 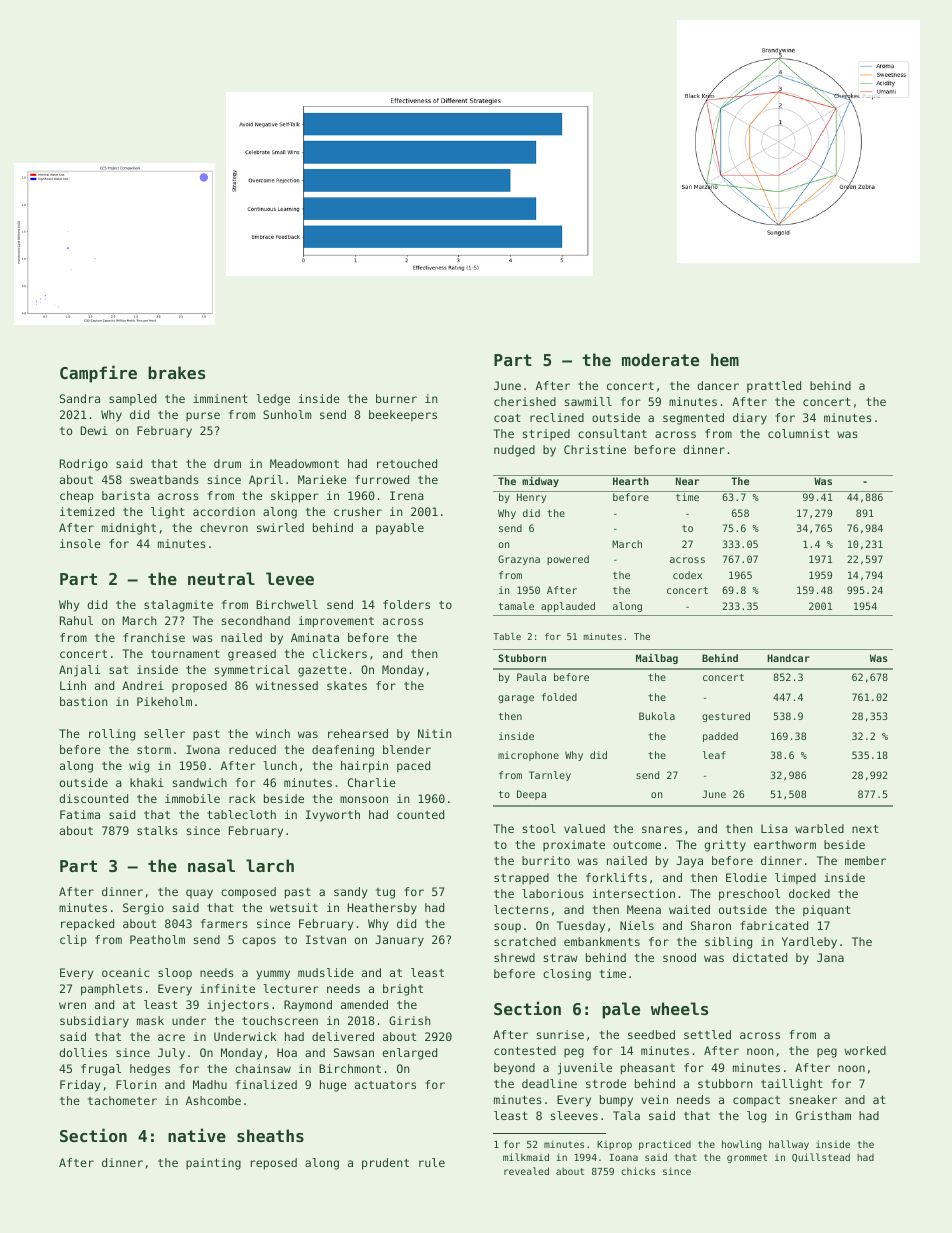 I want to click on dancer, so click(x=718, y=385).
